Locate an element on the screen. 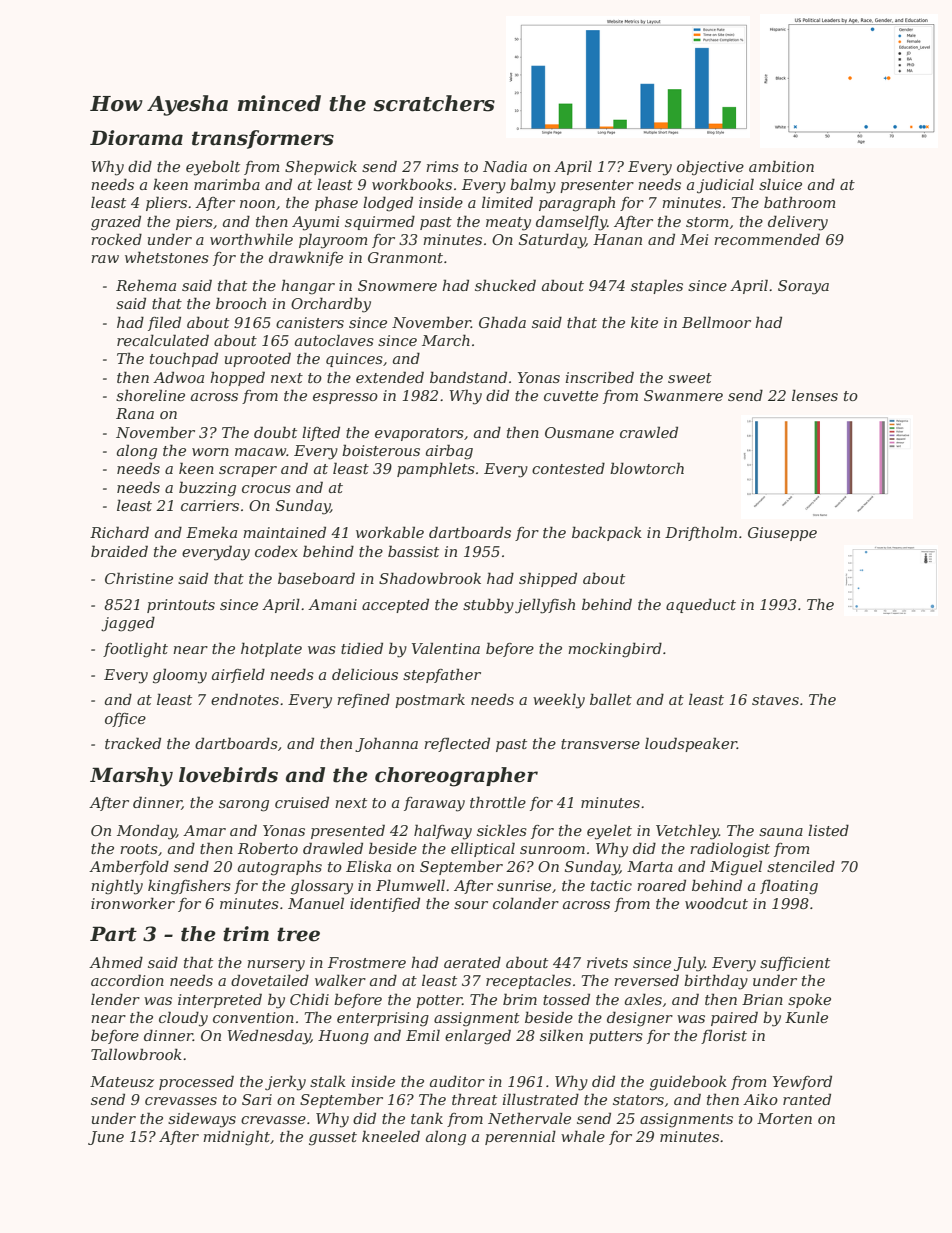 The width and height of the screenshot is (952, 1233). sauna is located at coordinates (781, 832).
